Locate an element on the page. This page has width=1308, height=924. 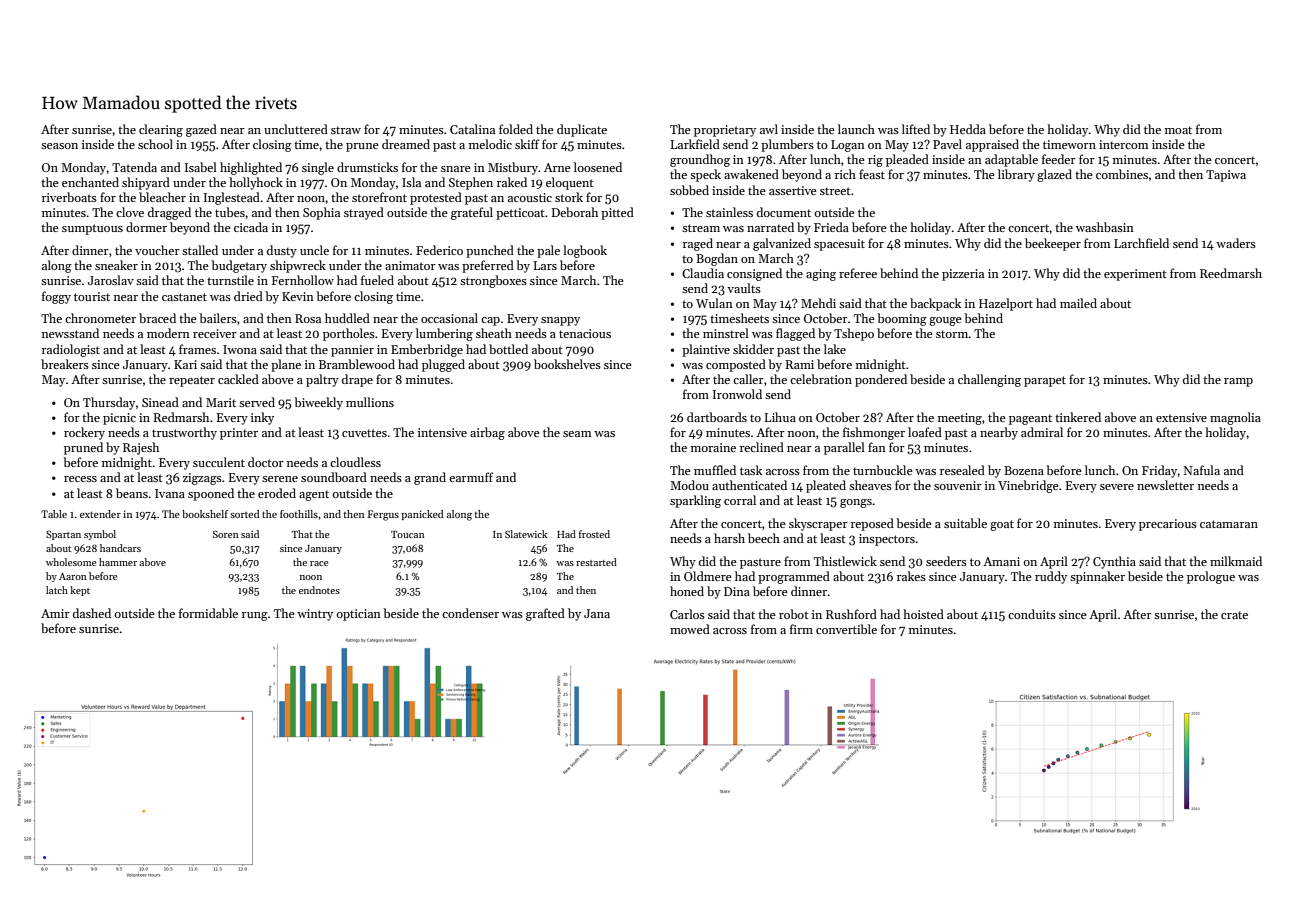
conduits is located at coordinates (1032, 614).
